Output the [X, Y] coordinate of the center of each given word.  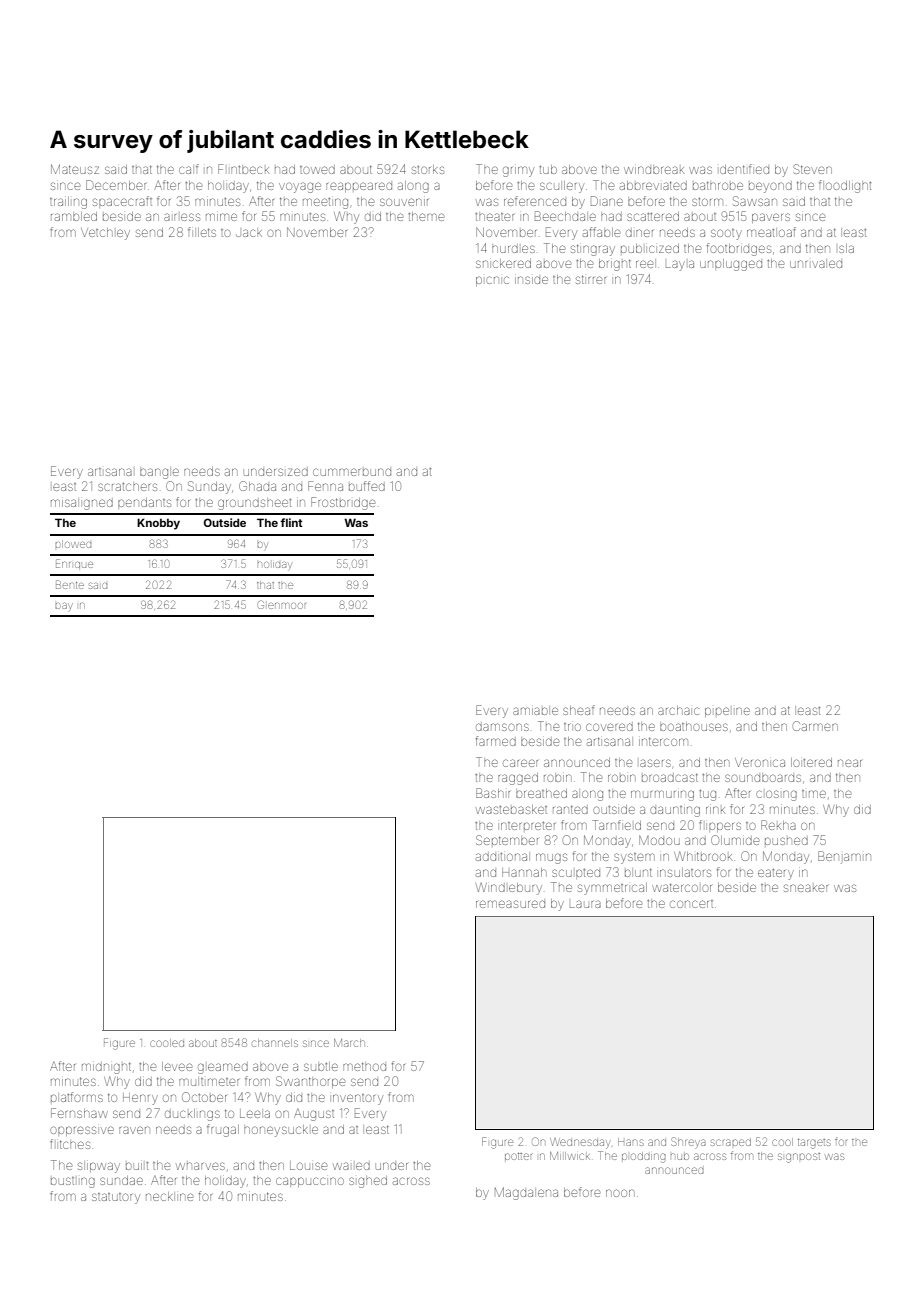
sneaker [806, 888]
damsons [502, 727]
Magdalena [526, 1193]
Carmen [815, 726]
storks [428, 169]
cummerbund [352, 472]
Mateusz [75, 169]
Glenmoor [281, 604]
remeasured [510, 904]
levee [177, 1066]
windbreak [654, 170]
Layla [680, 265]
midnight [106, 1068]
